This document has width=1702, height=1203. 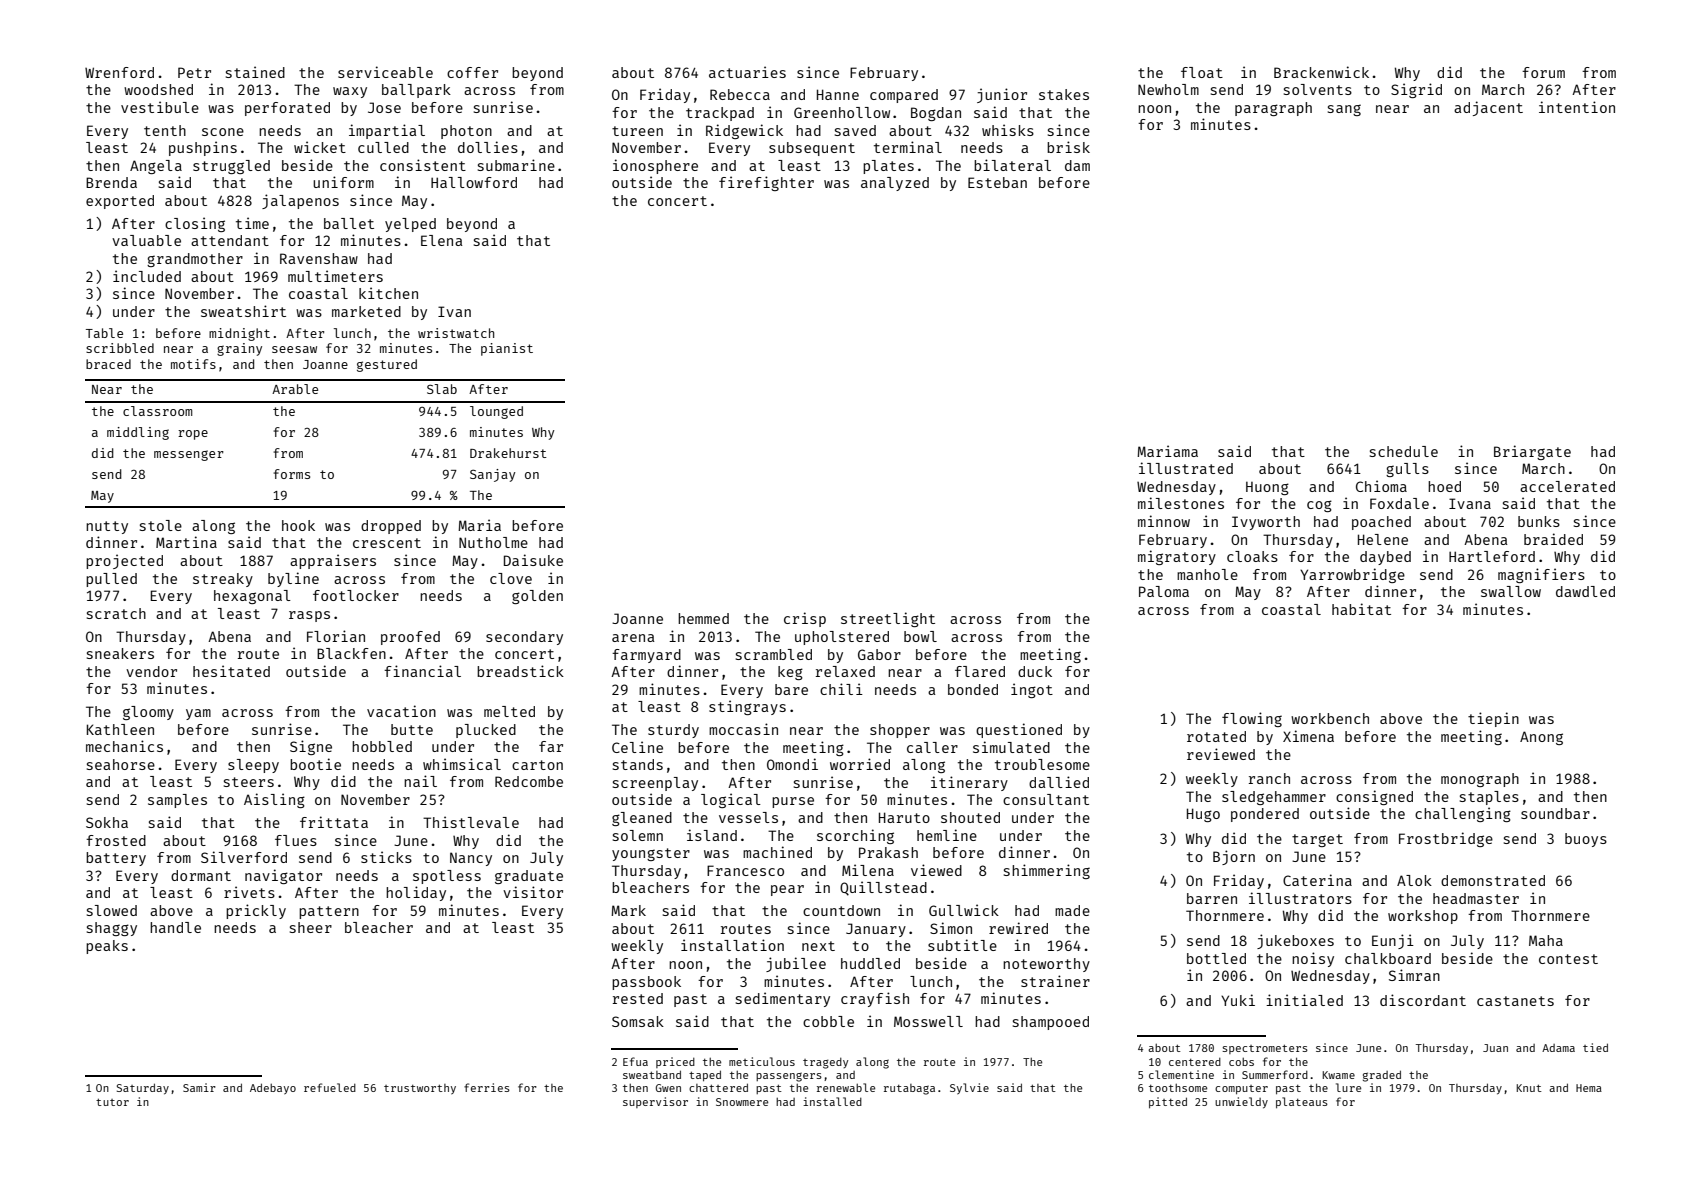 I want to click on installation, so click(x=732, y=945).
